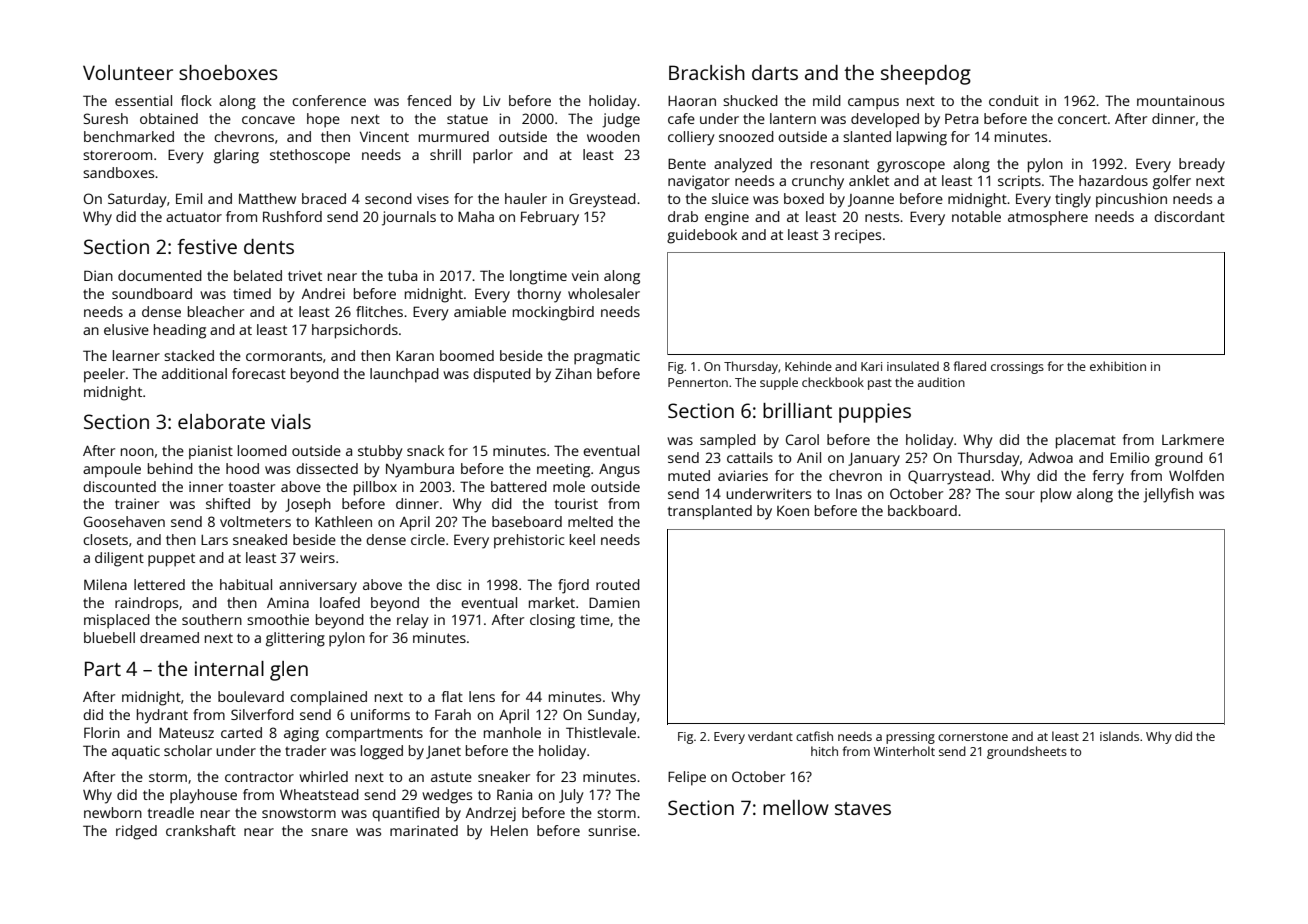 This page has width=1308, height=924. Describe the element at coordinates (904, 751) in the page. I see `Winterholt` at that location.
